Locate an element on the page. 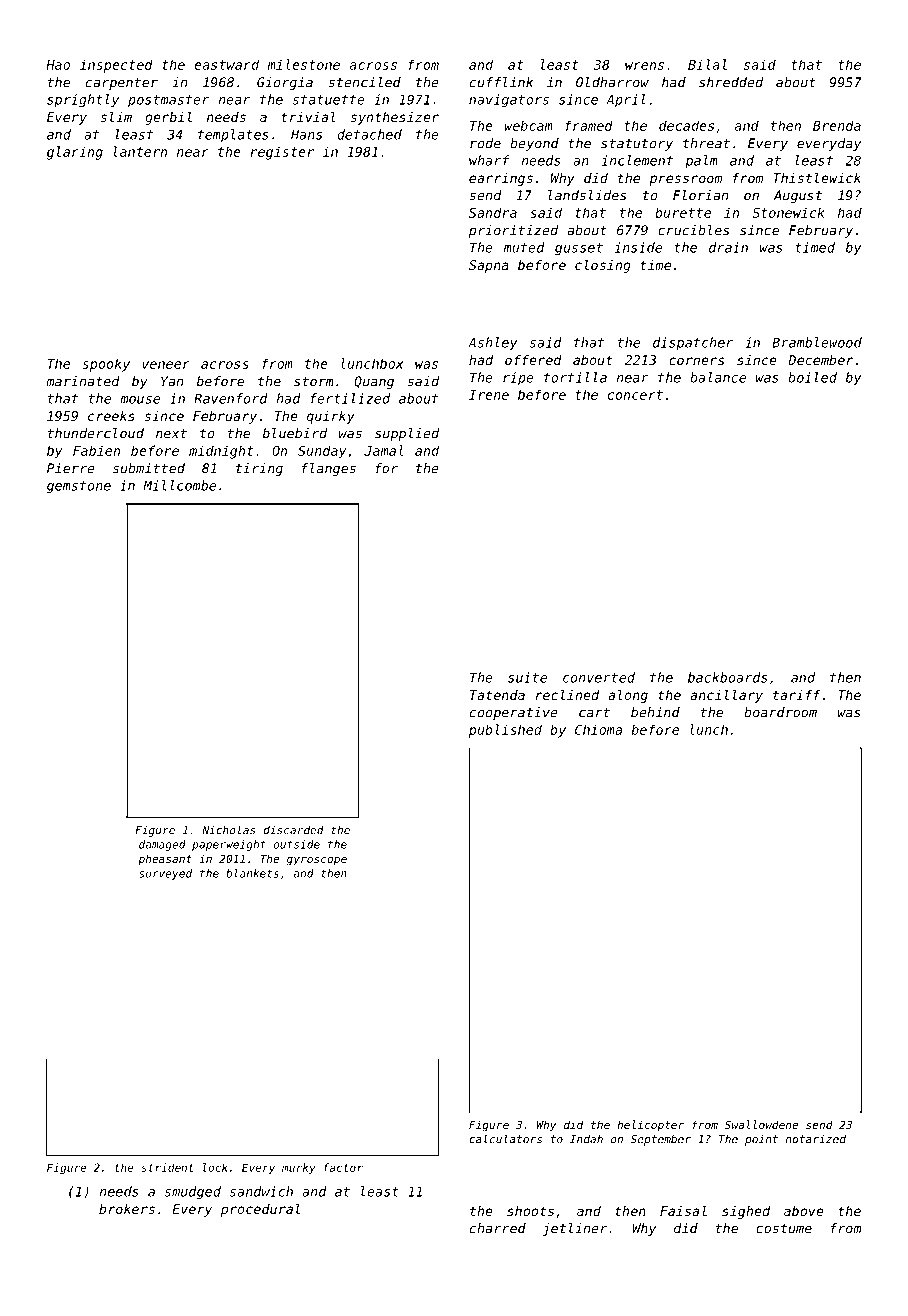 The image size is (908, 1316). charred is located at coordinates (498, 1228).
